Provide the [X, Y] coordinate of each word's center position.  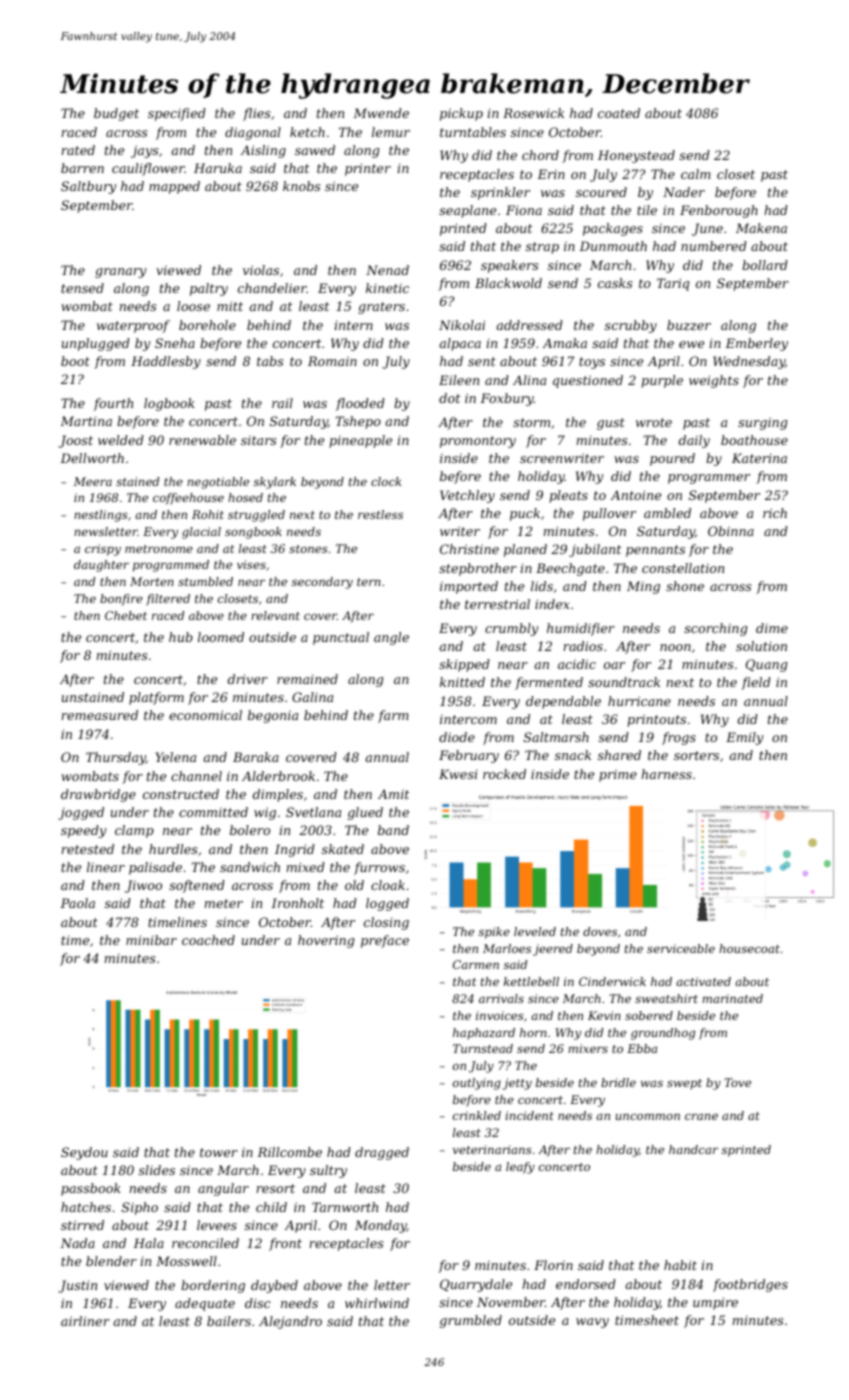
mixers [588, 1048]
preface [385, 941]
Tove [737, 1082]
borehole [207, 325]
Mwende [381, 113]
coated [619, 113]
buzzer [689, 325]
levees [217, 1225]
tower [219, 1152]
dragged [382, 1153]
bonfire [121, 600]
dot [449, 398]
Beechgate [570, 569]
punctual [341, 638]
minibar [151, 940]
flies [256, 114]
